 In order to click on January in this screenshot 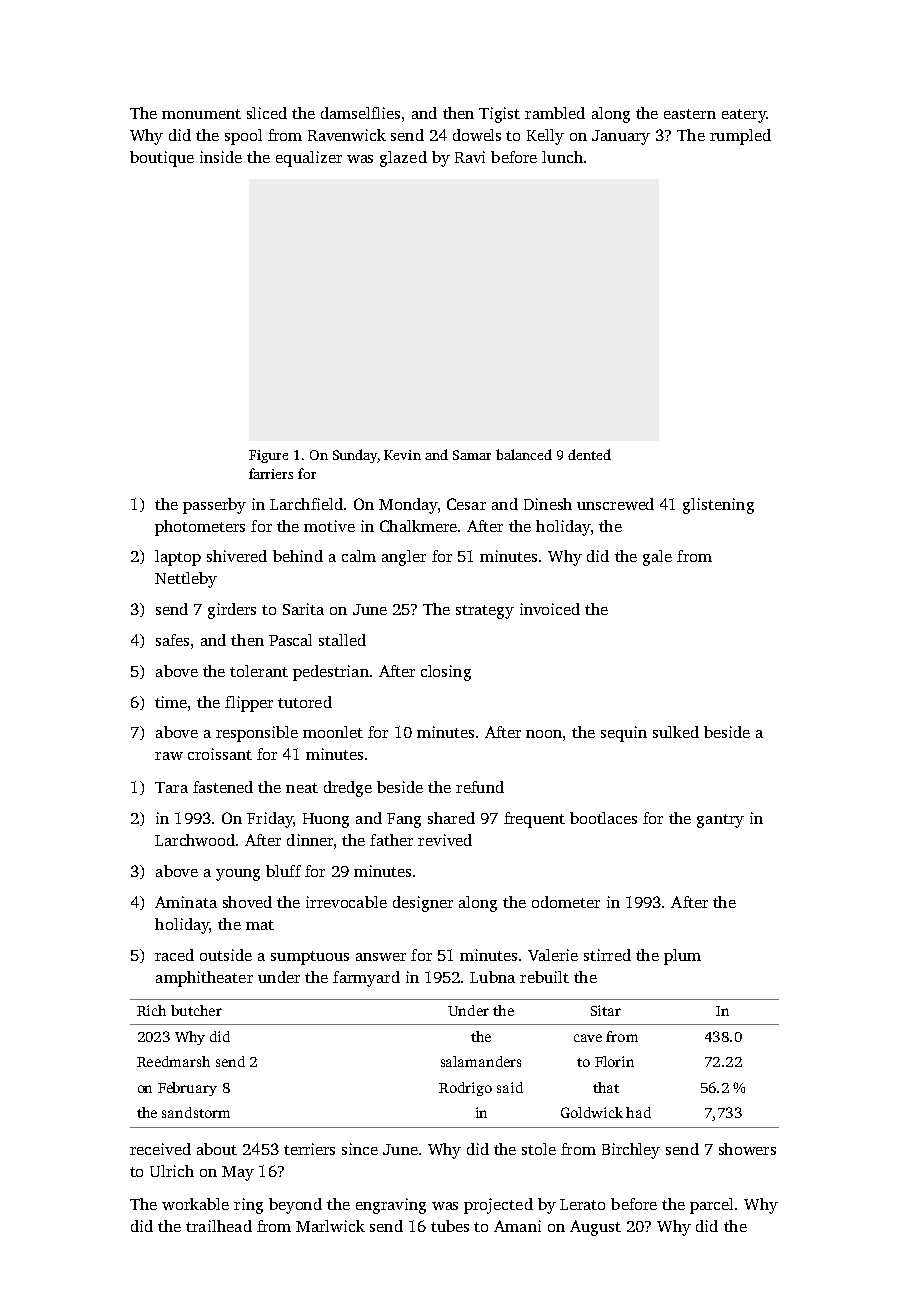, I will do `click(621, 137)`.
